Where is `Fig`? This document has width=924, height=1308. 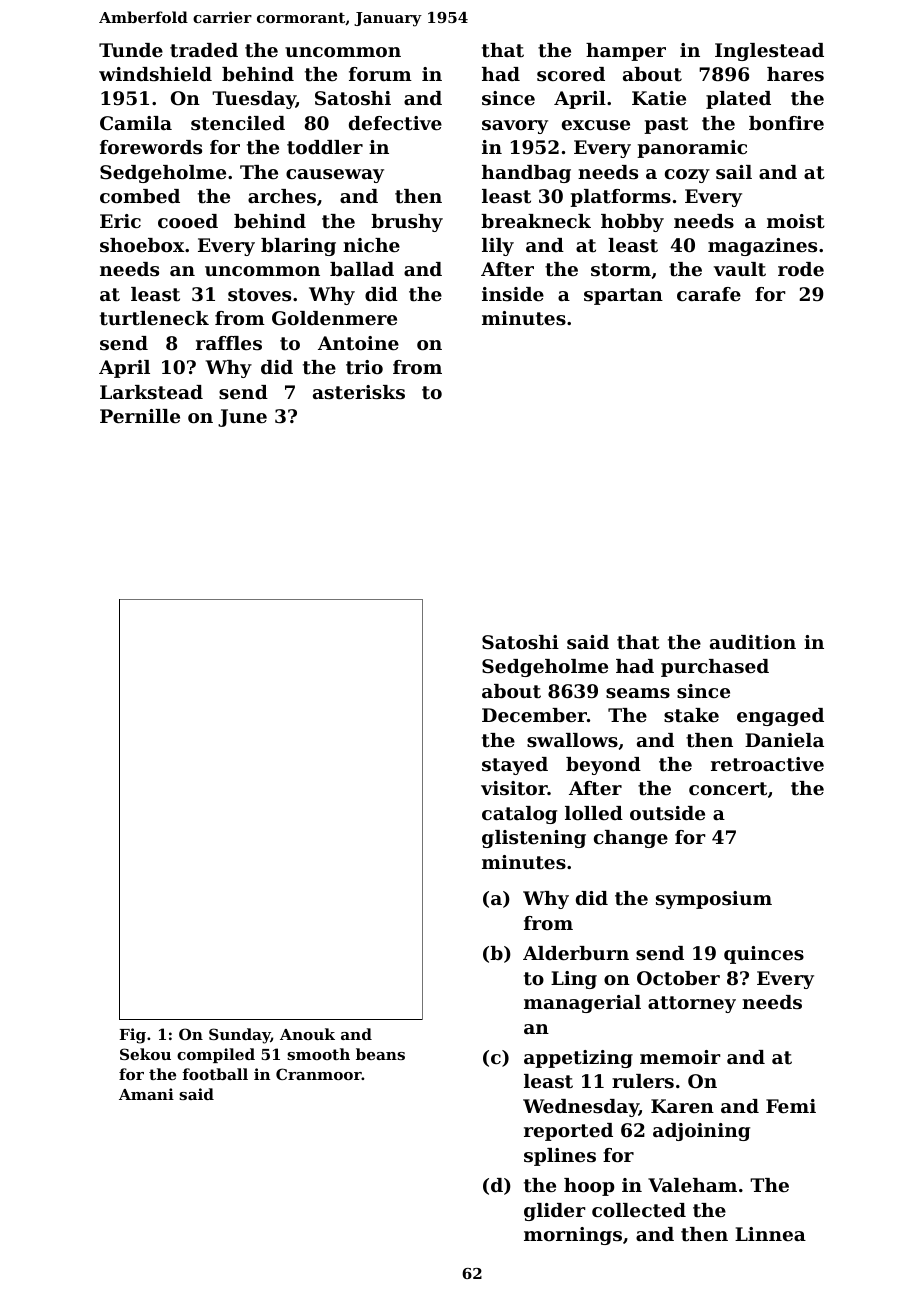 Fig is located at coordinates (132, 1036).
